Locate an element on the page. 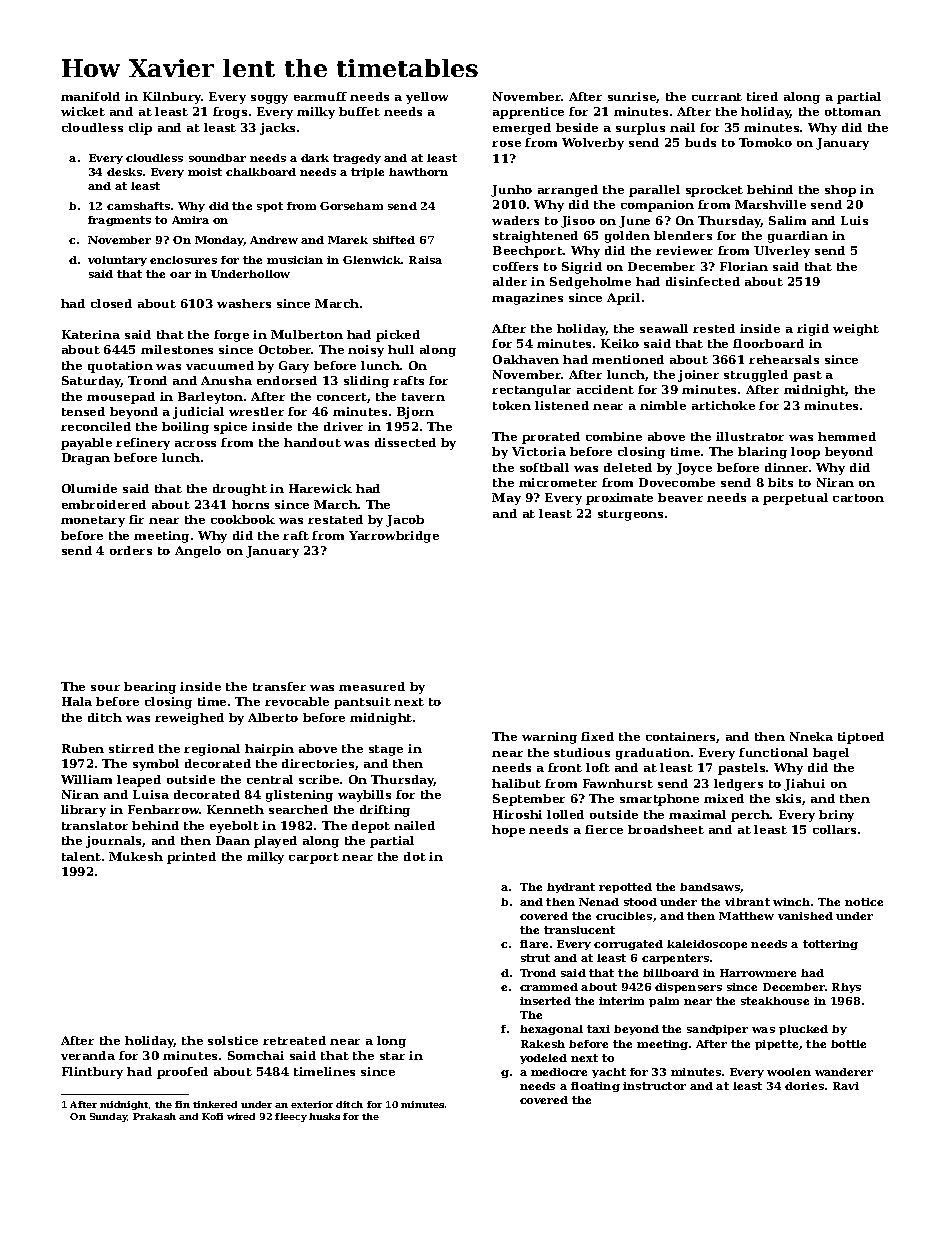  Hala is located at coordinates (77, 701).
